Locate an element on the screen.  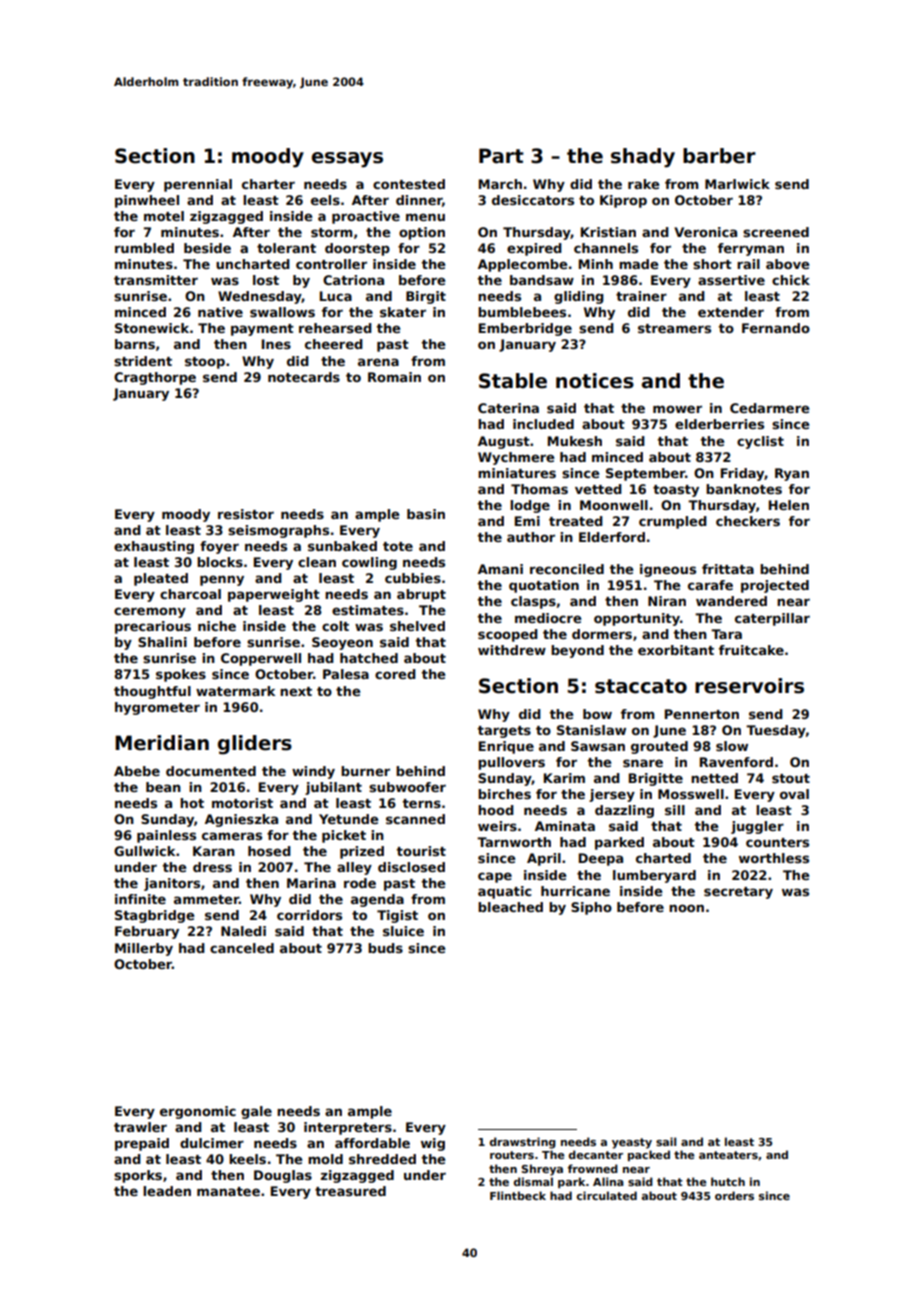
leaden is located at coordinates (167, 1191).
